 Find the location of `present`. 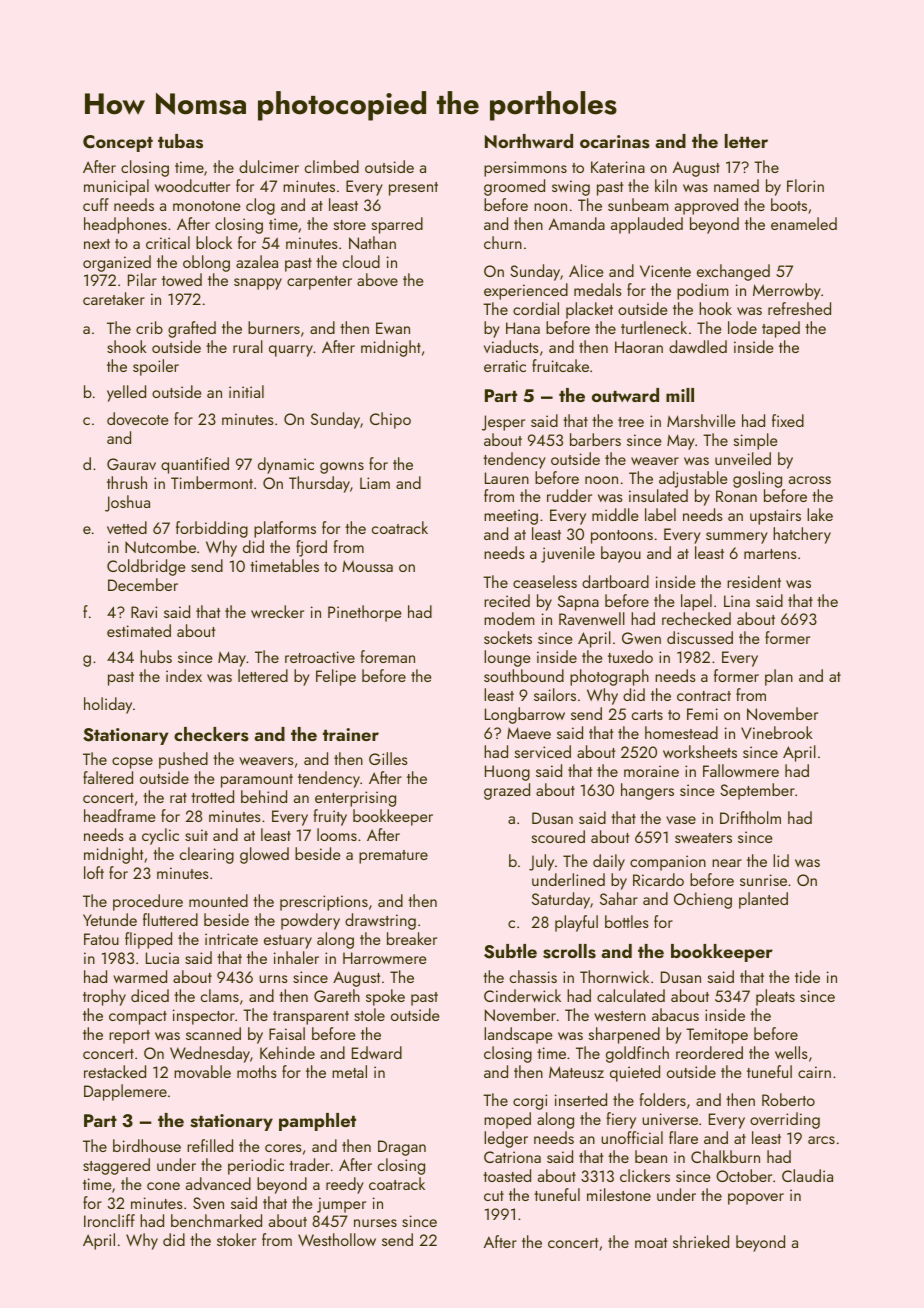

present is located at coordinates (413, 189).
